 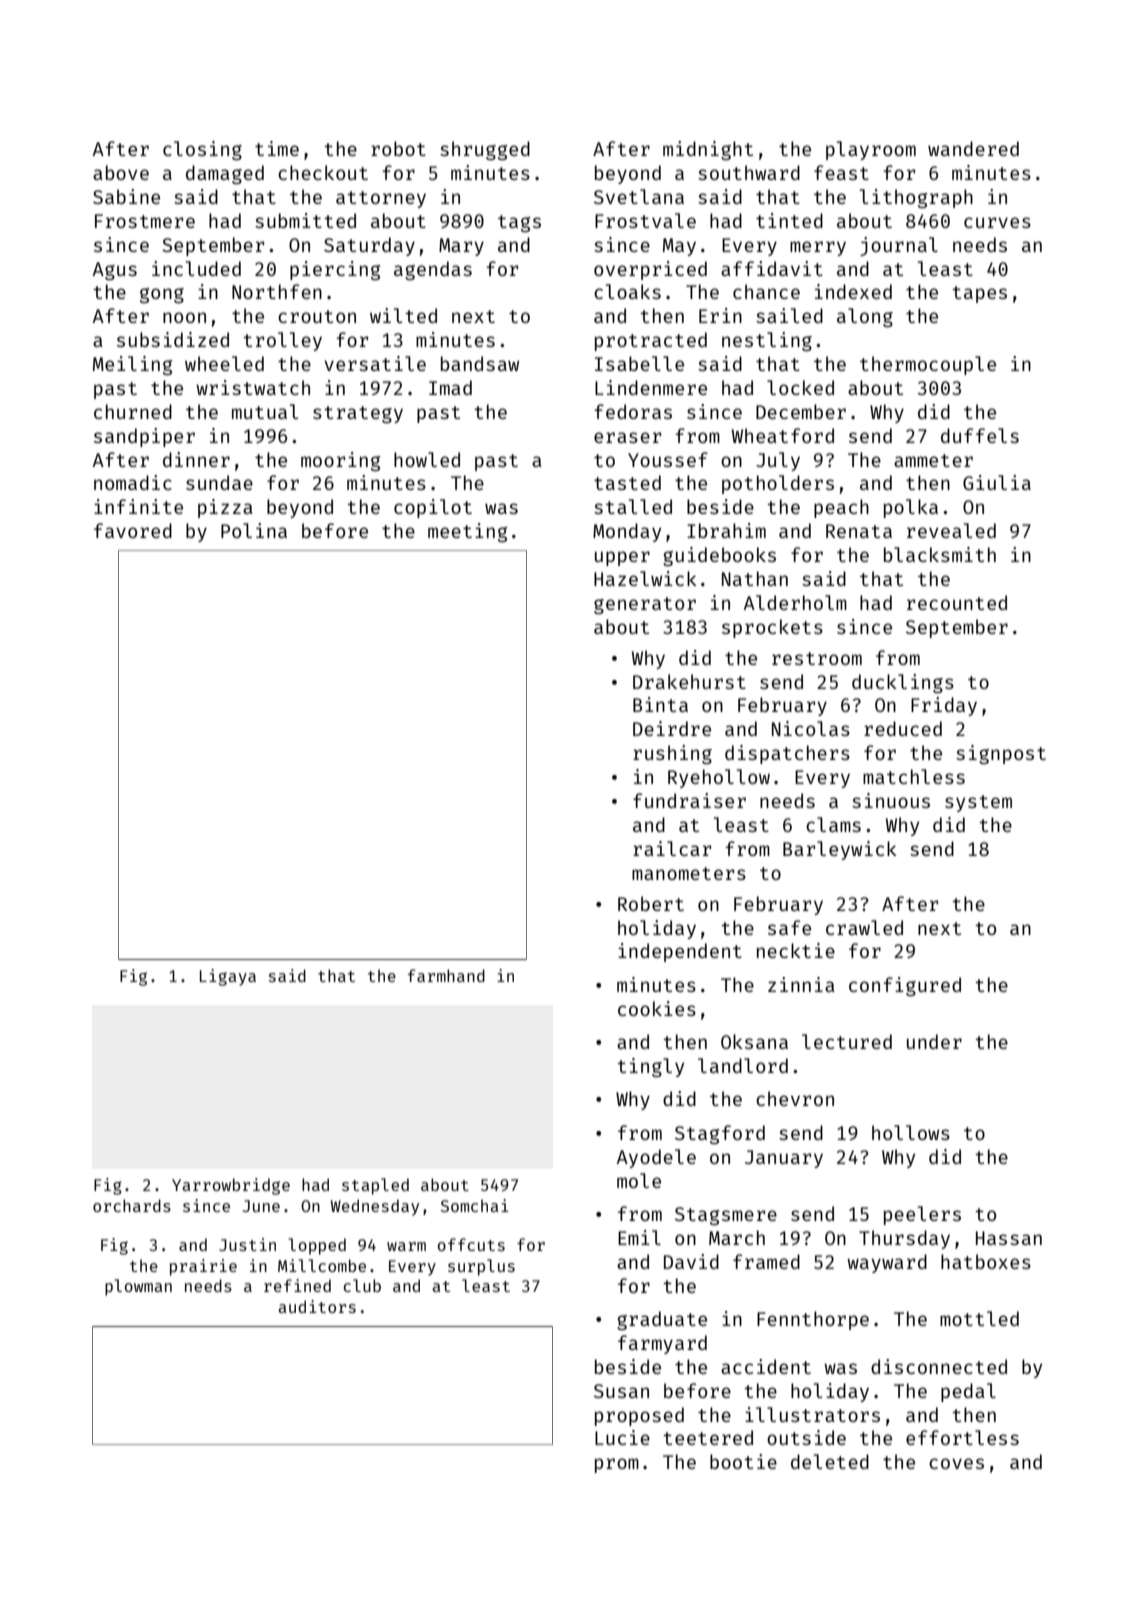 I want to click on prom, so click(x=617, y=1465).
